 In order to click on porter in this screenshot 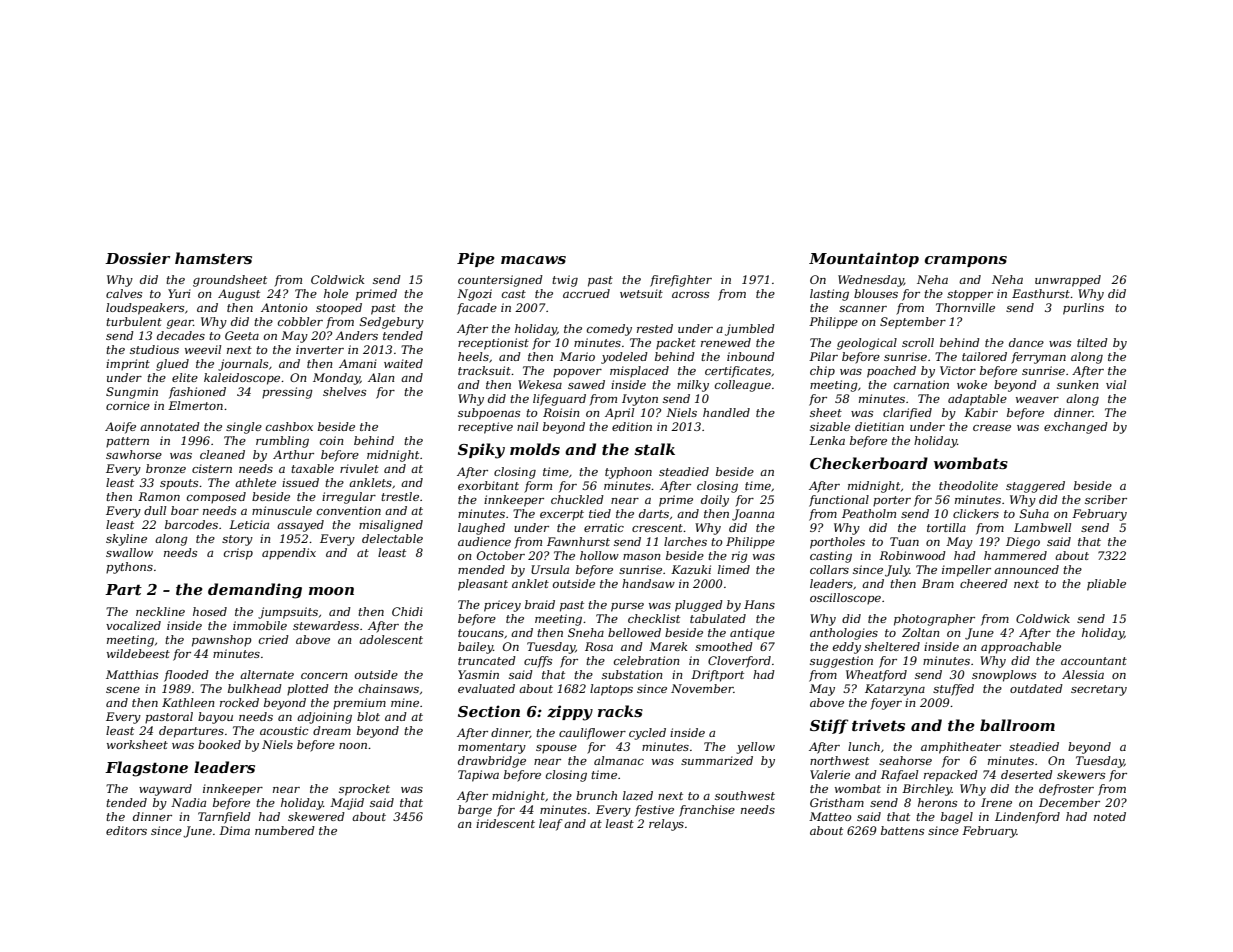, I will do `click(892, 501)`.
